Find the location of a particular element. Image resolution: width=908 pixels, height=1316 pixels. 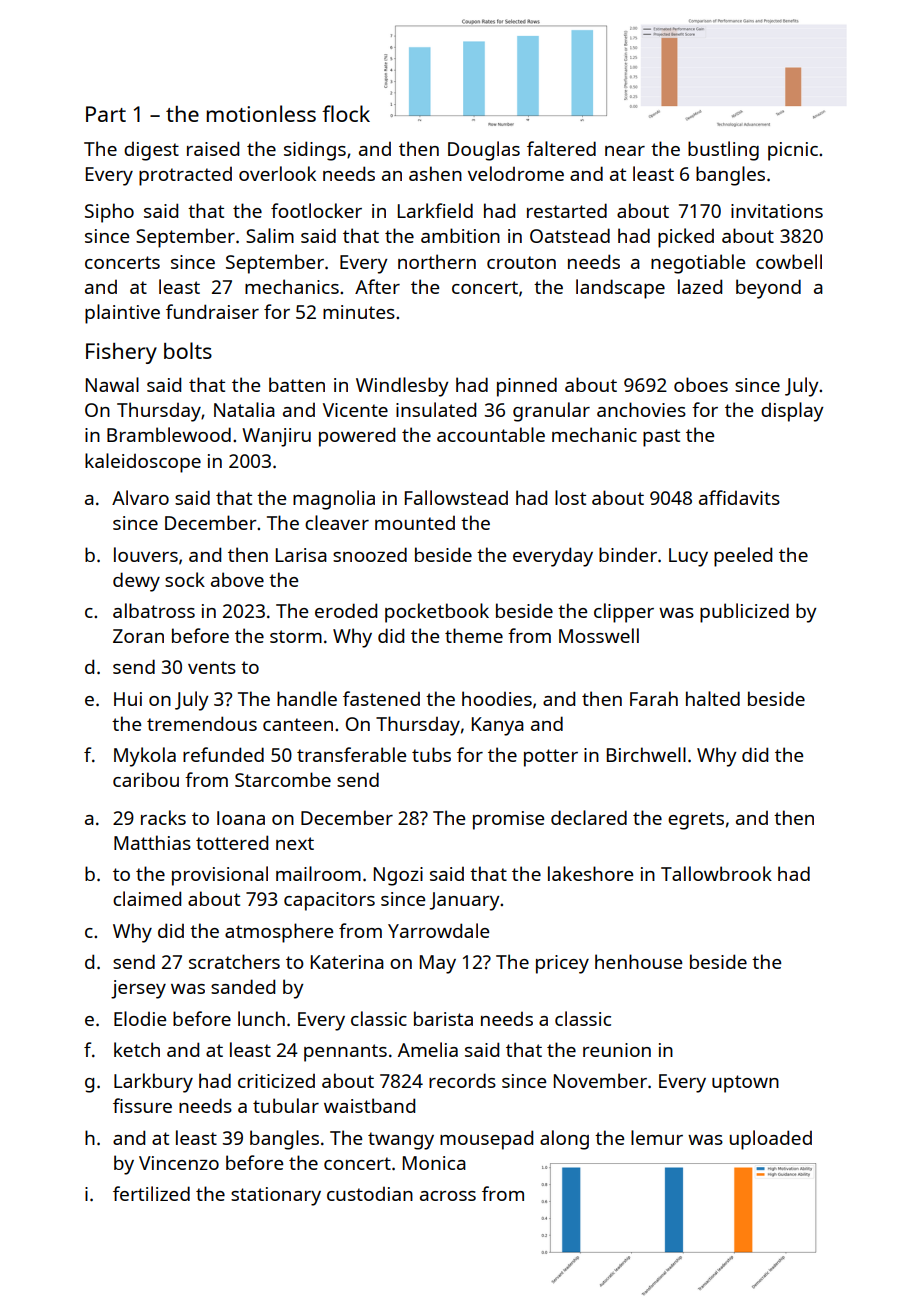

flock is located at coordinates (346, 113).
